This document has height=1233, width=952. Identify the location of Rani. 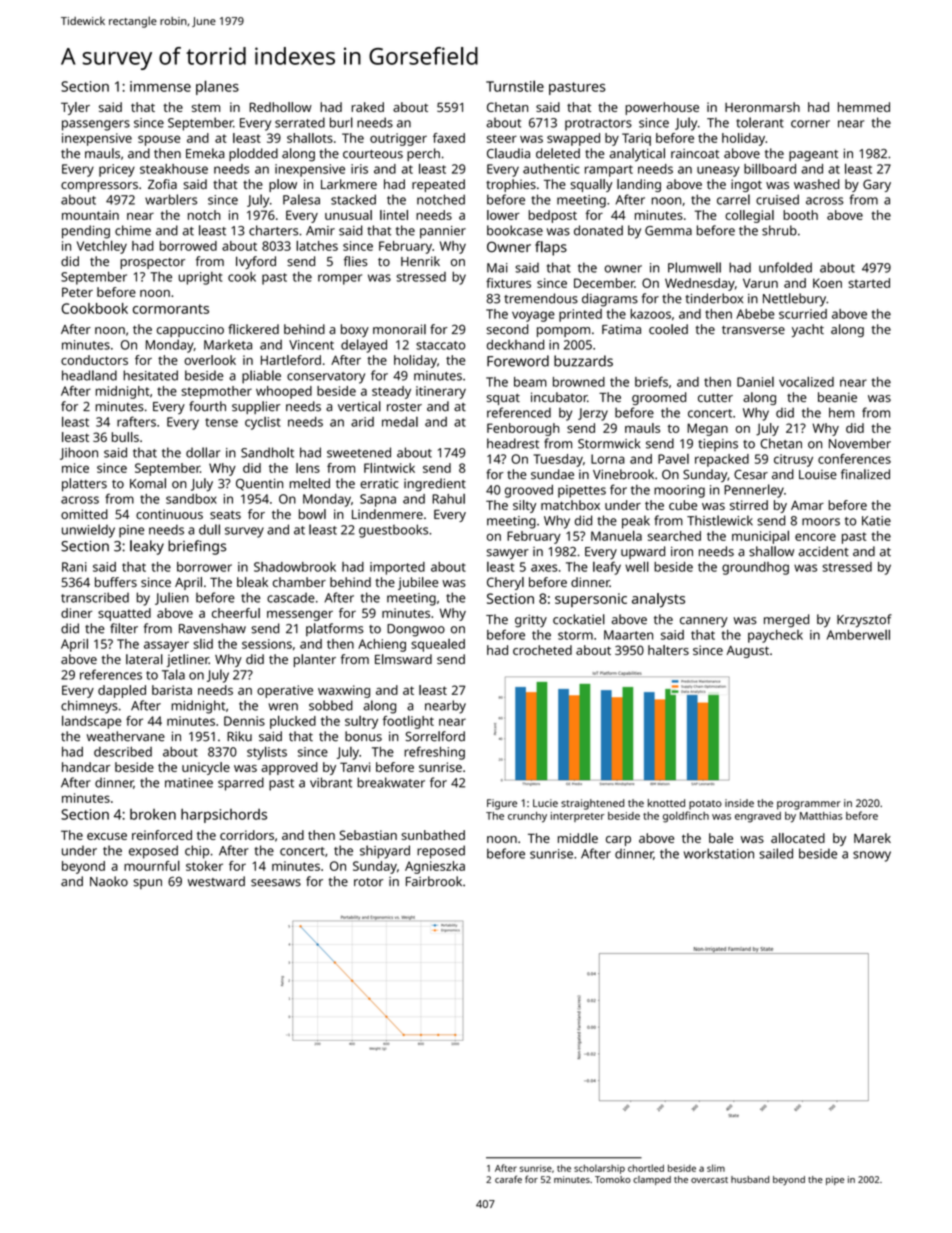
(74, 567).
